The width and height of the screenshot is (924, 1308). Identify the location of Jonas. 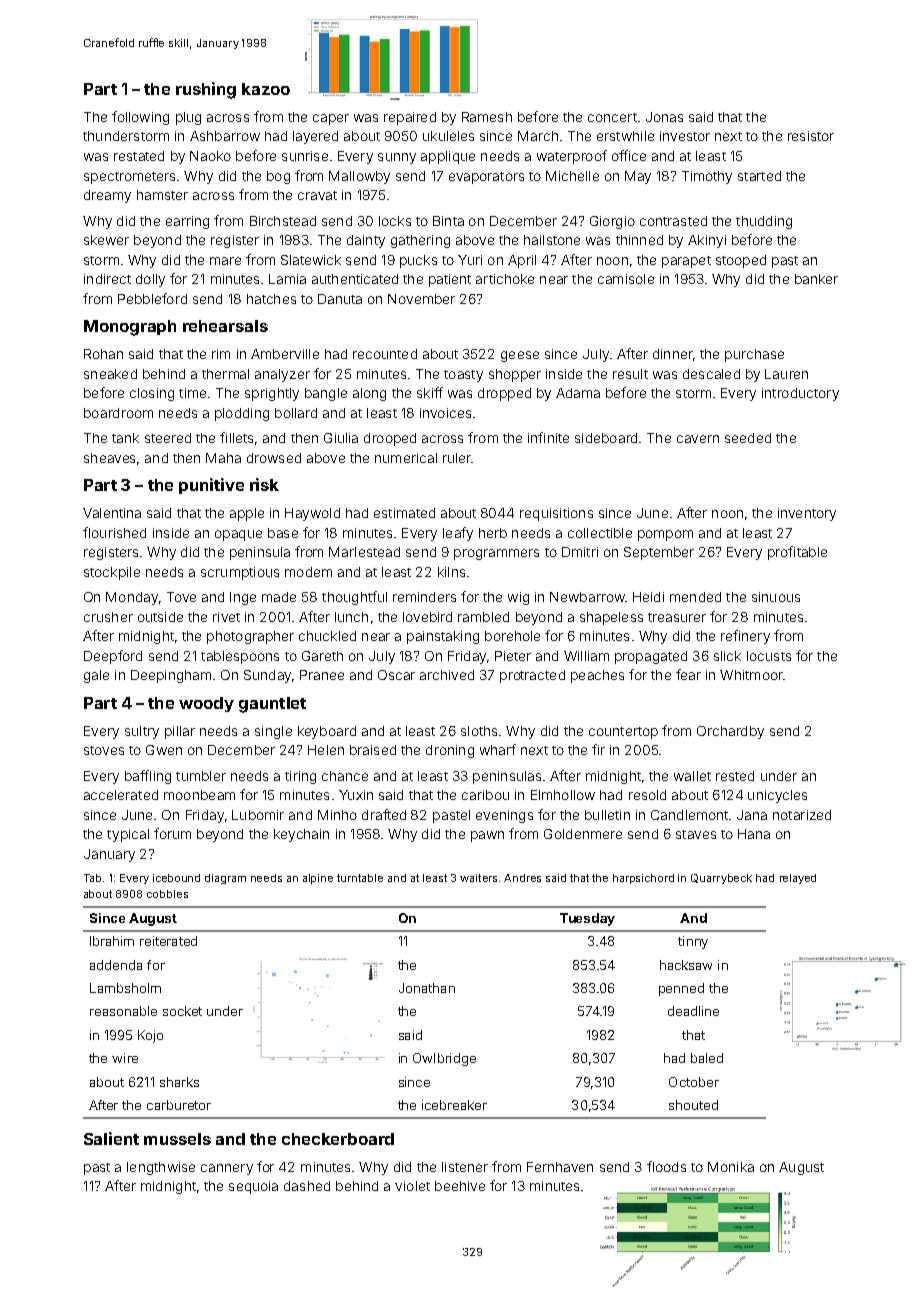
(664, 117).
